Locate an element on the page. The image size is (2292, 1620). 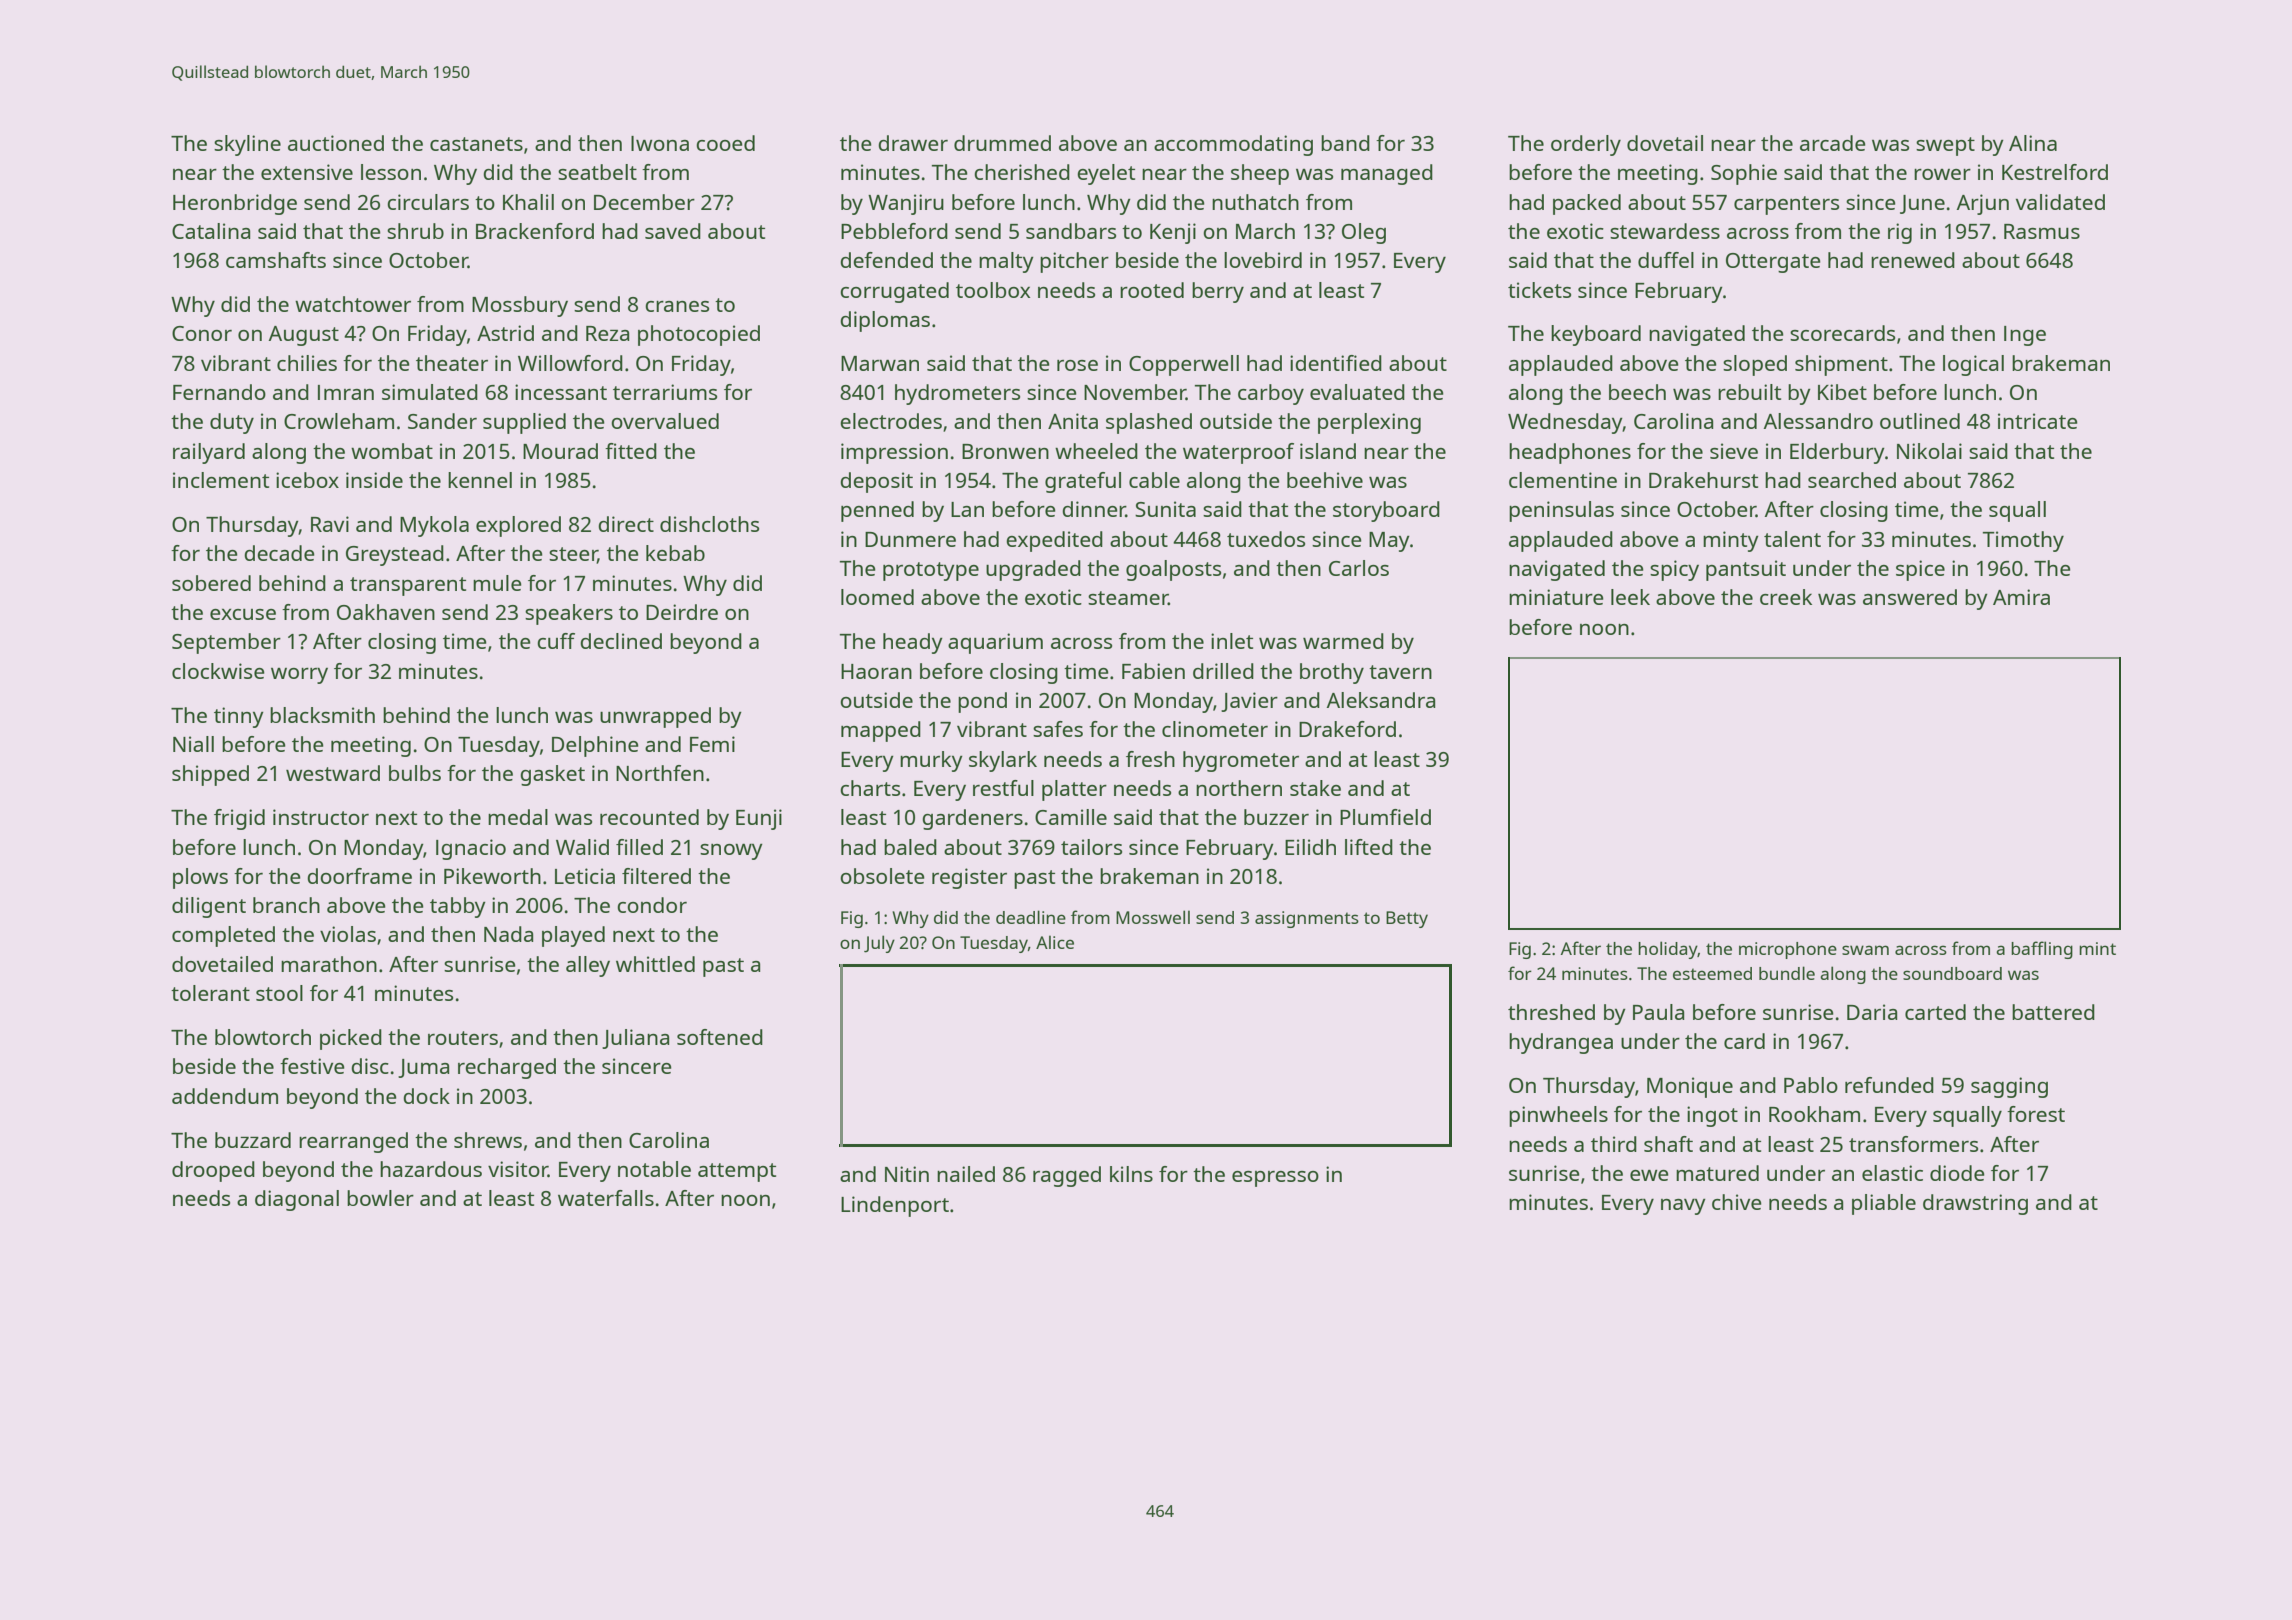
watchtower is located at coordinates (353, 304).
